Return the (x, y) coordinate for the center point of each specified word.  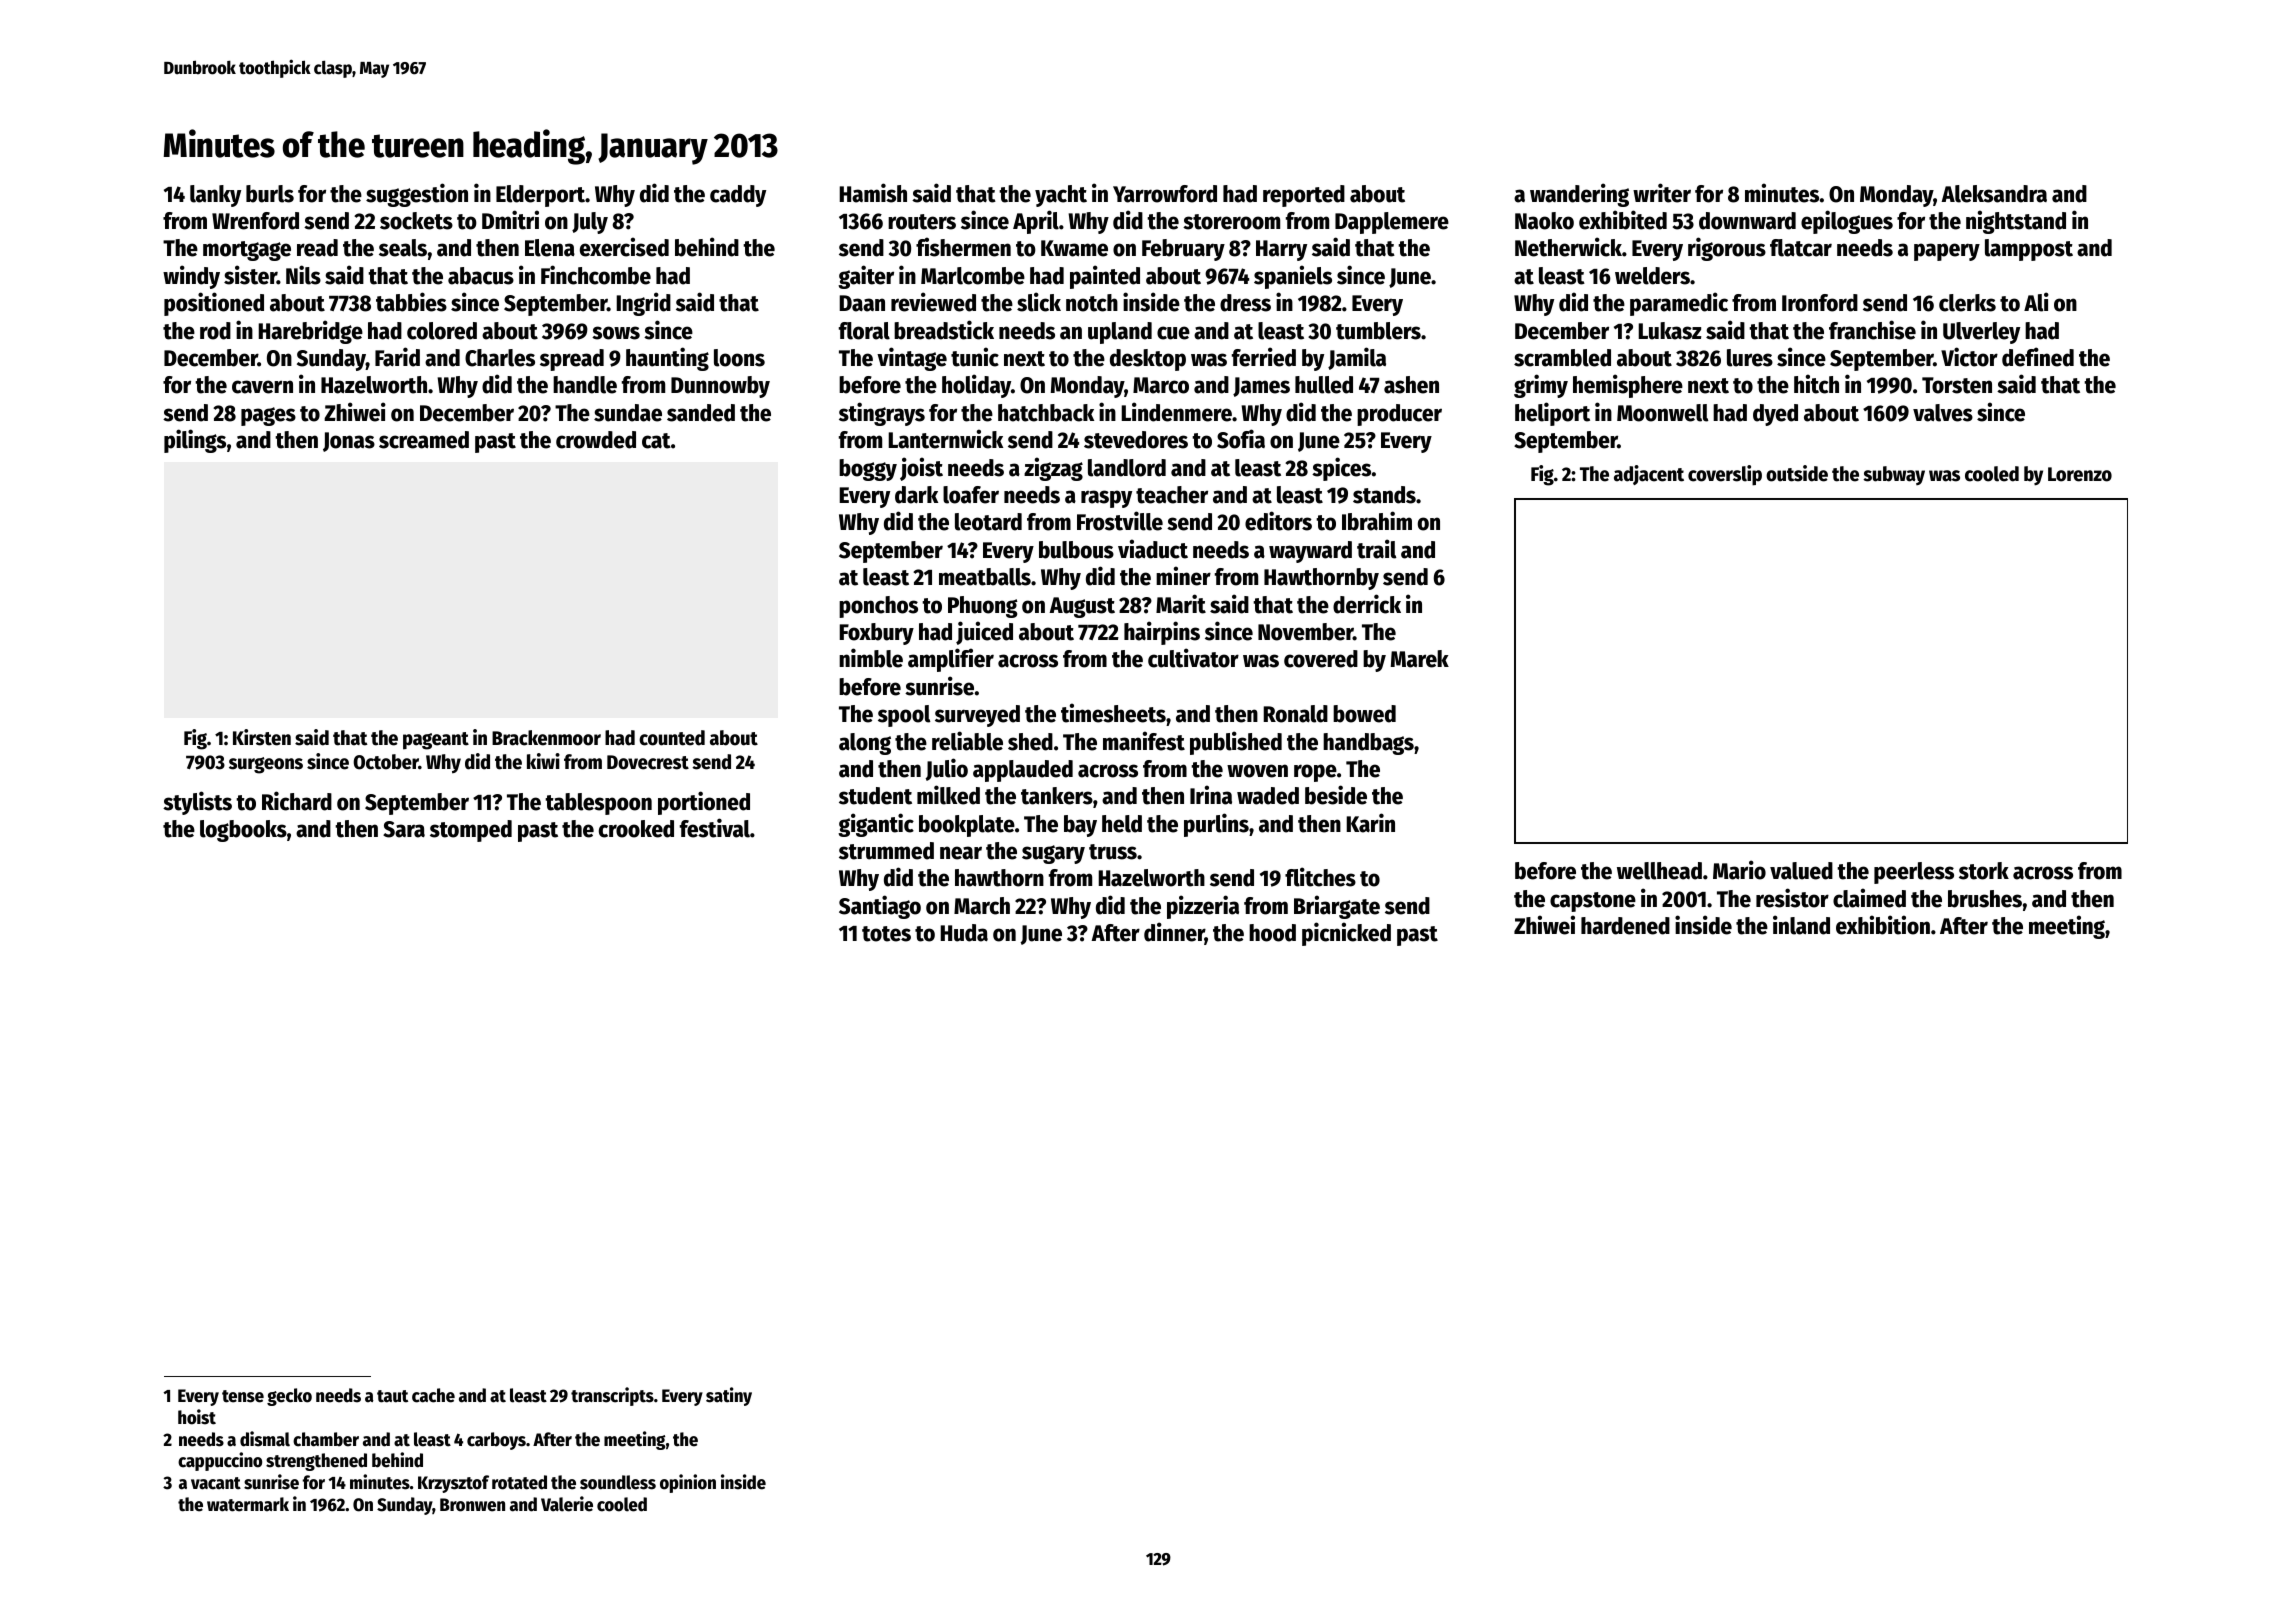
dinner (1174, 933)
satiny (729, 1396)
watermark (248, 1504)
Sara (404, 829)
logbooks (243, 831)
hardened (1625, 926)
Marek (1420, 659)
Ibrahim (1377, 521)
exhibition (1883, 925)
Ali (2036, 302)
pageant (436, 741)
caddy (738, 196)
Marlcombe (973, 276)
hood (1272, 933)
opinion (688, 1483)
